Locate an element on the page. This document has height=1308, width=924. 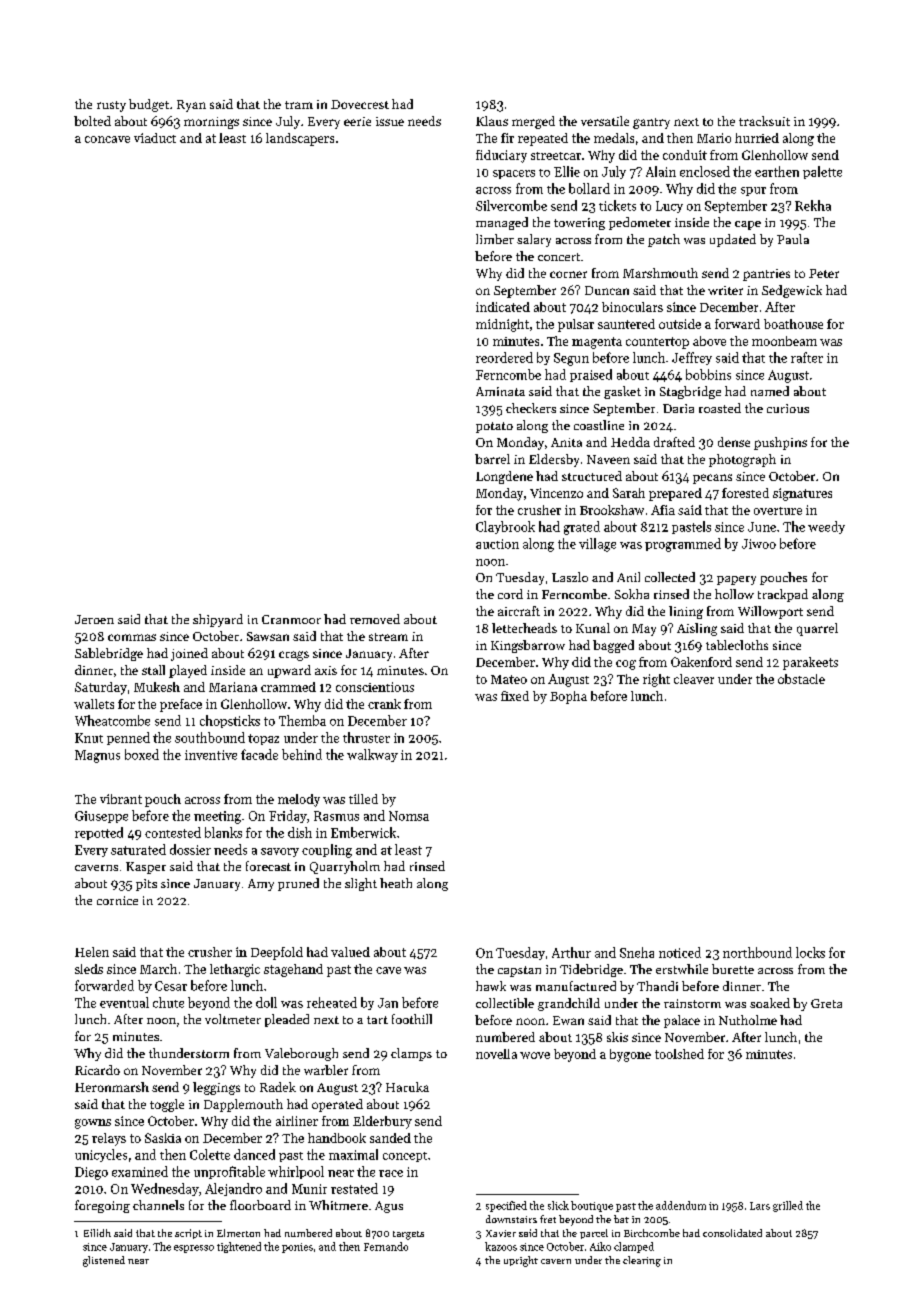
Sneha is located at coordinates (637, 952).
